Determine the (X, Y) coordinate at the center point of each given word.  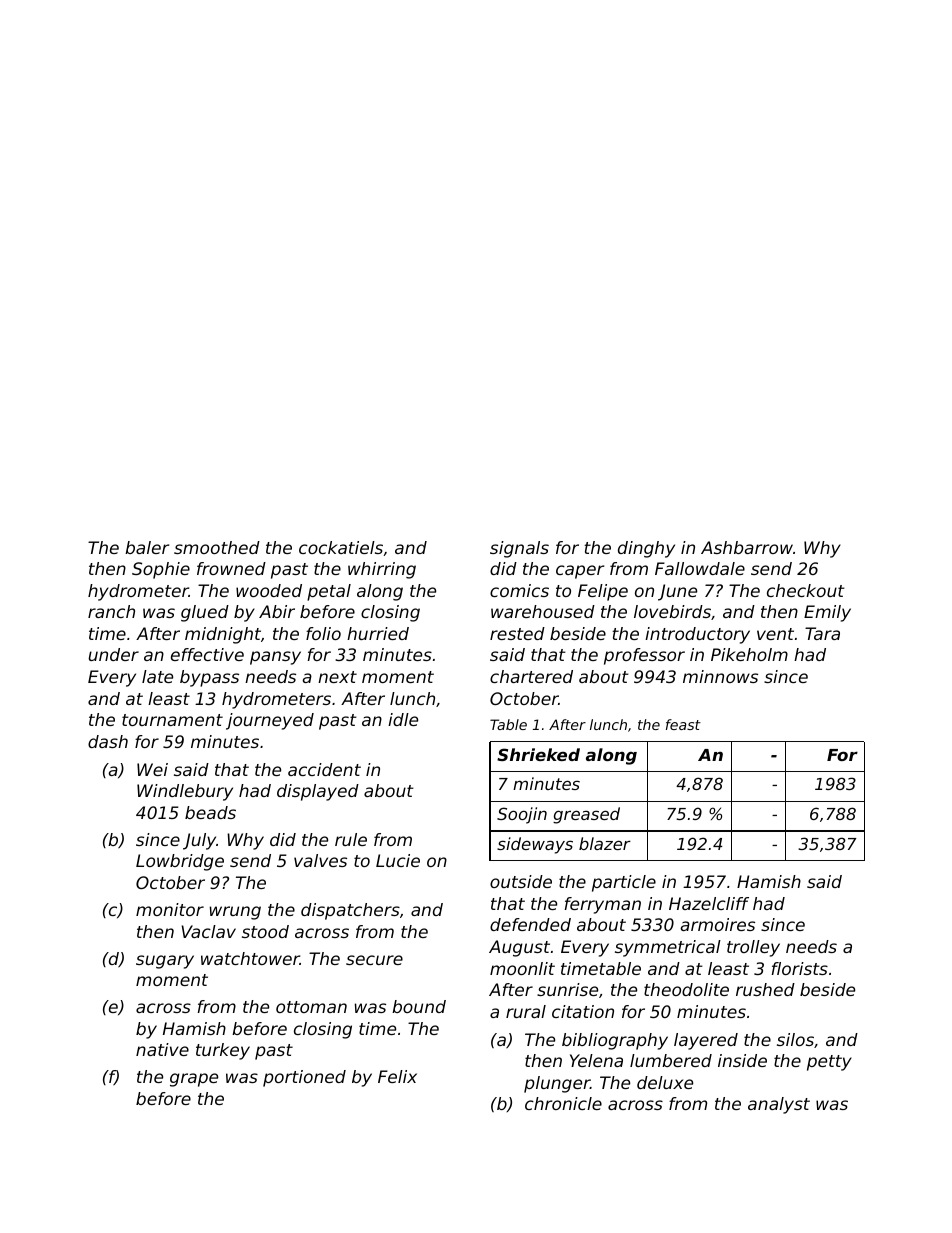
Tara (822, 633)
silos (795, 1039)
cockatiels (341, 547)
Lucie (398, 860)
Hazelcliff (709, 903)
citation (583, 1011)
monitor (170, 909)
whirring (382, 570)
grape (194, 1080)
